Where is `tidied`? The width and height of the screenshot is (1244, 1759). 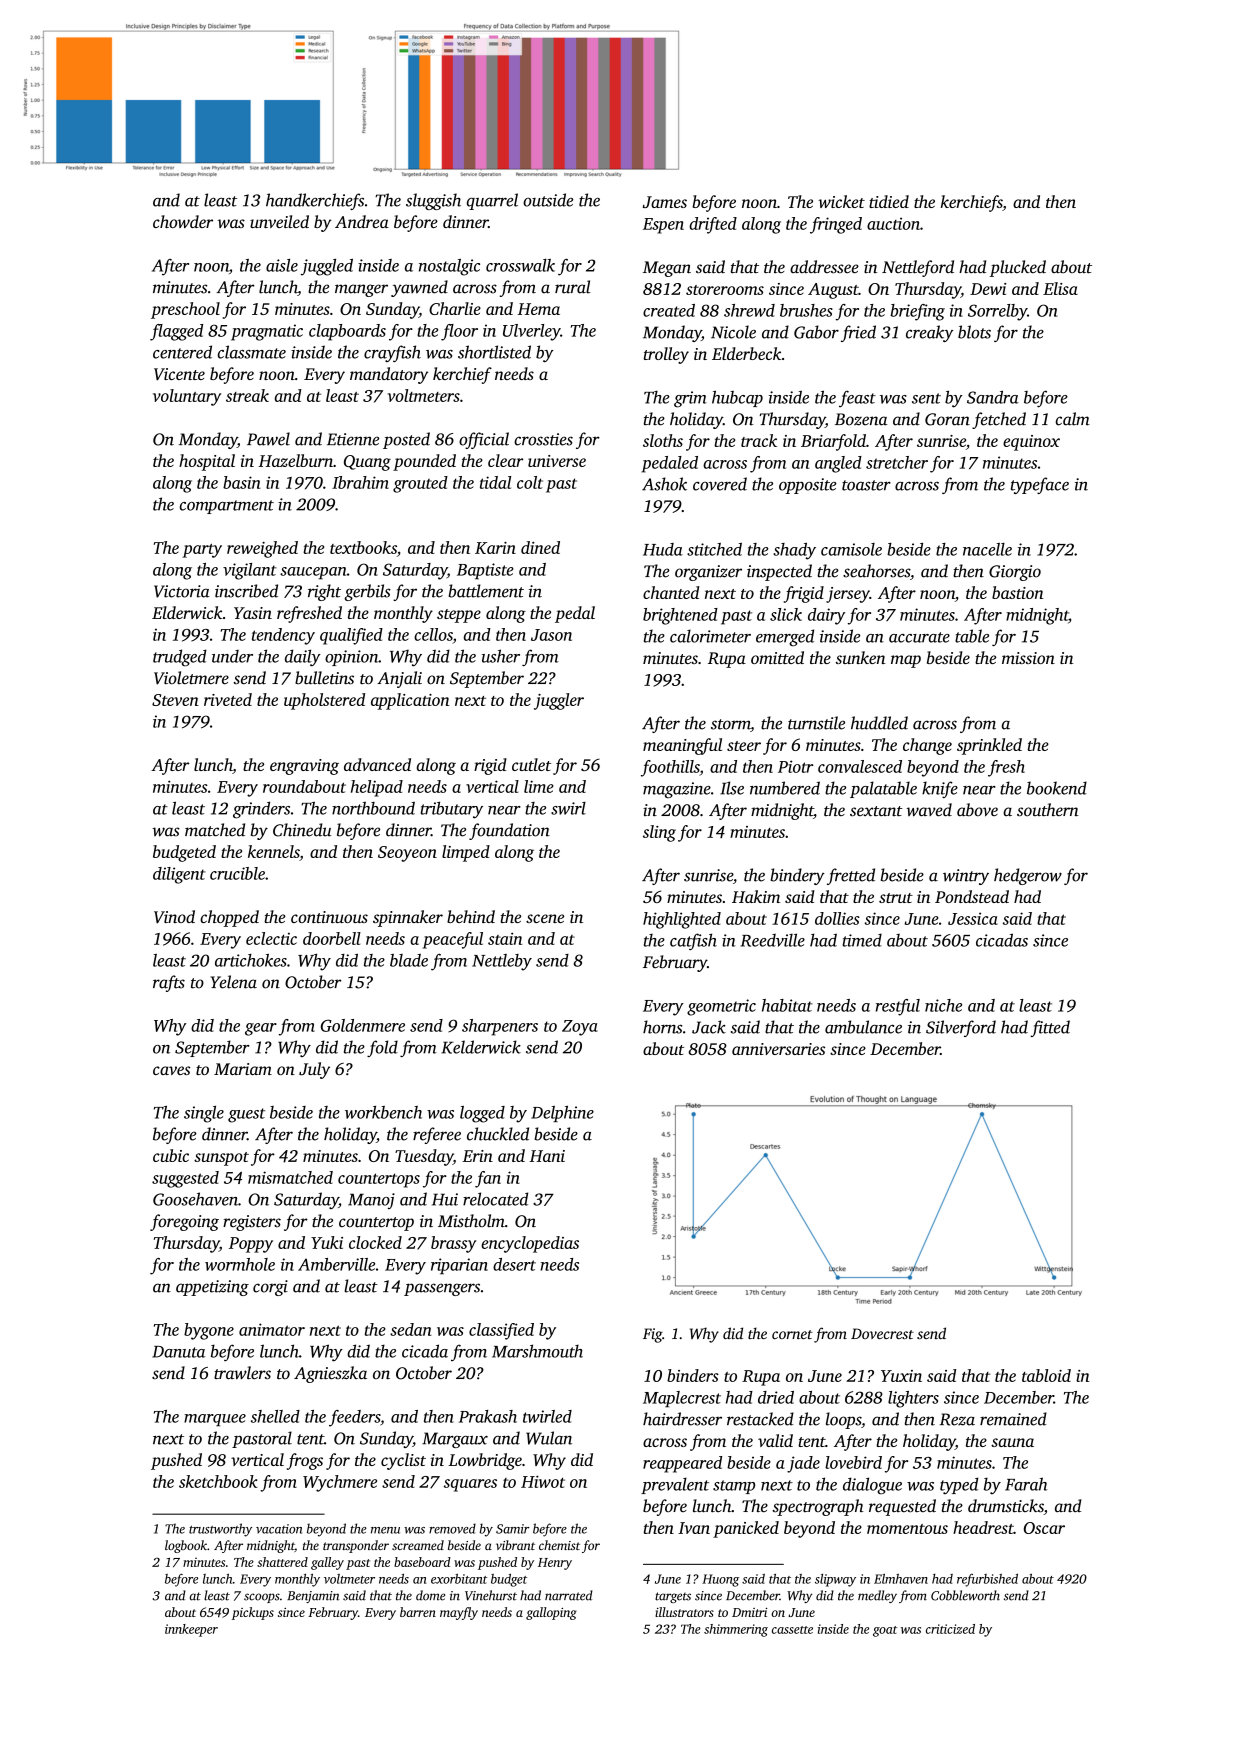 tidied is located at coordinates (889, 201).
